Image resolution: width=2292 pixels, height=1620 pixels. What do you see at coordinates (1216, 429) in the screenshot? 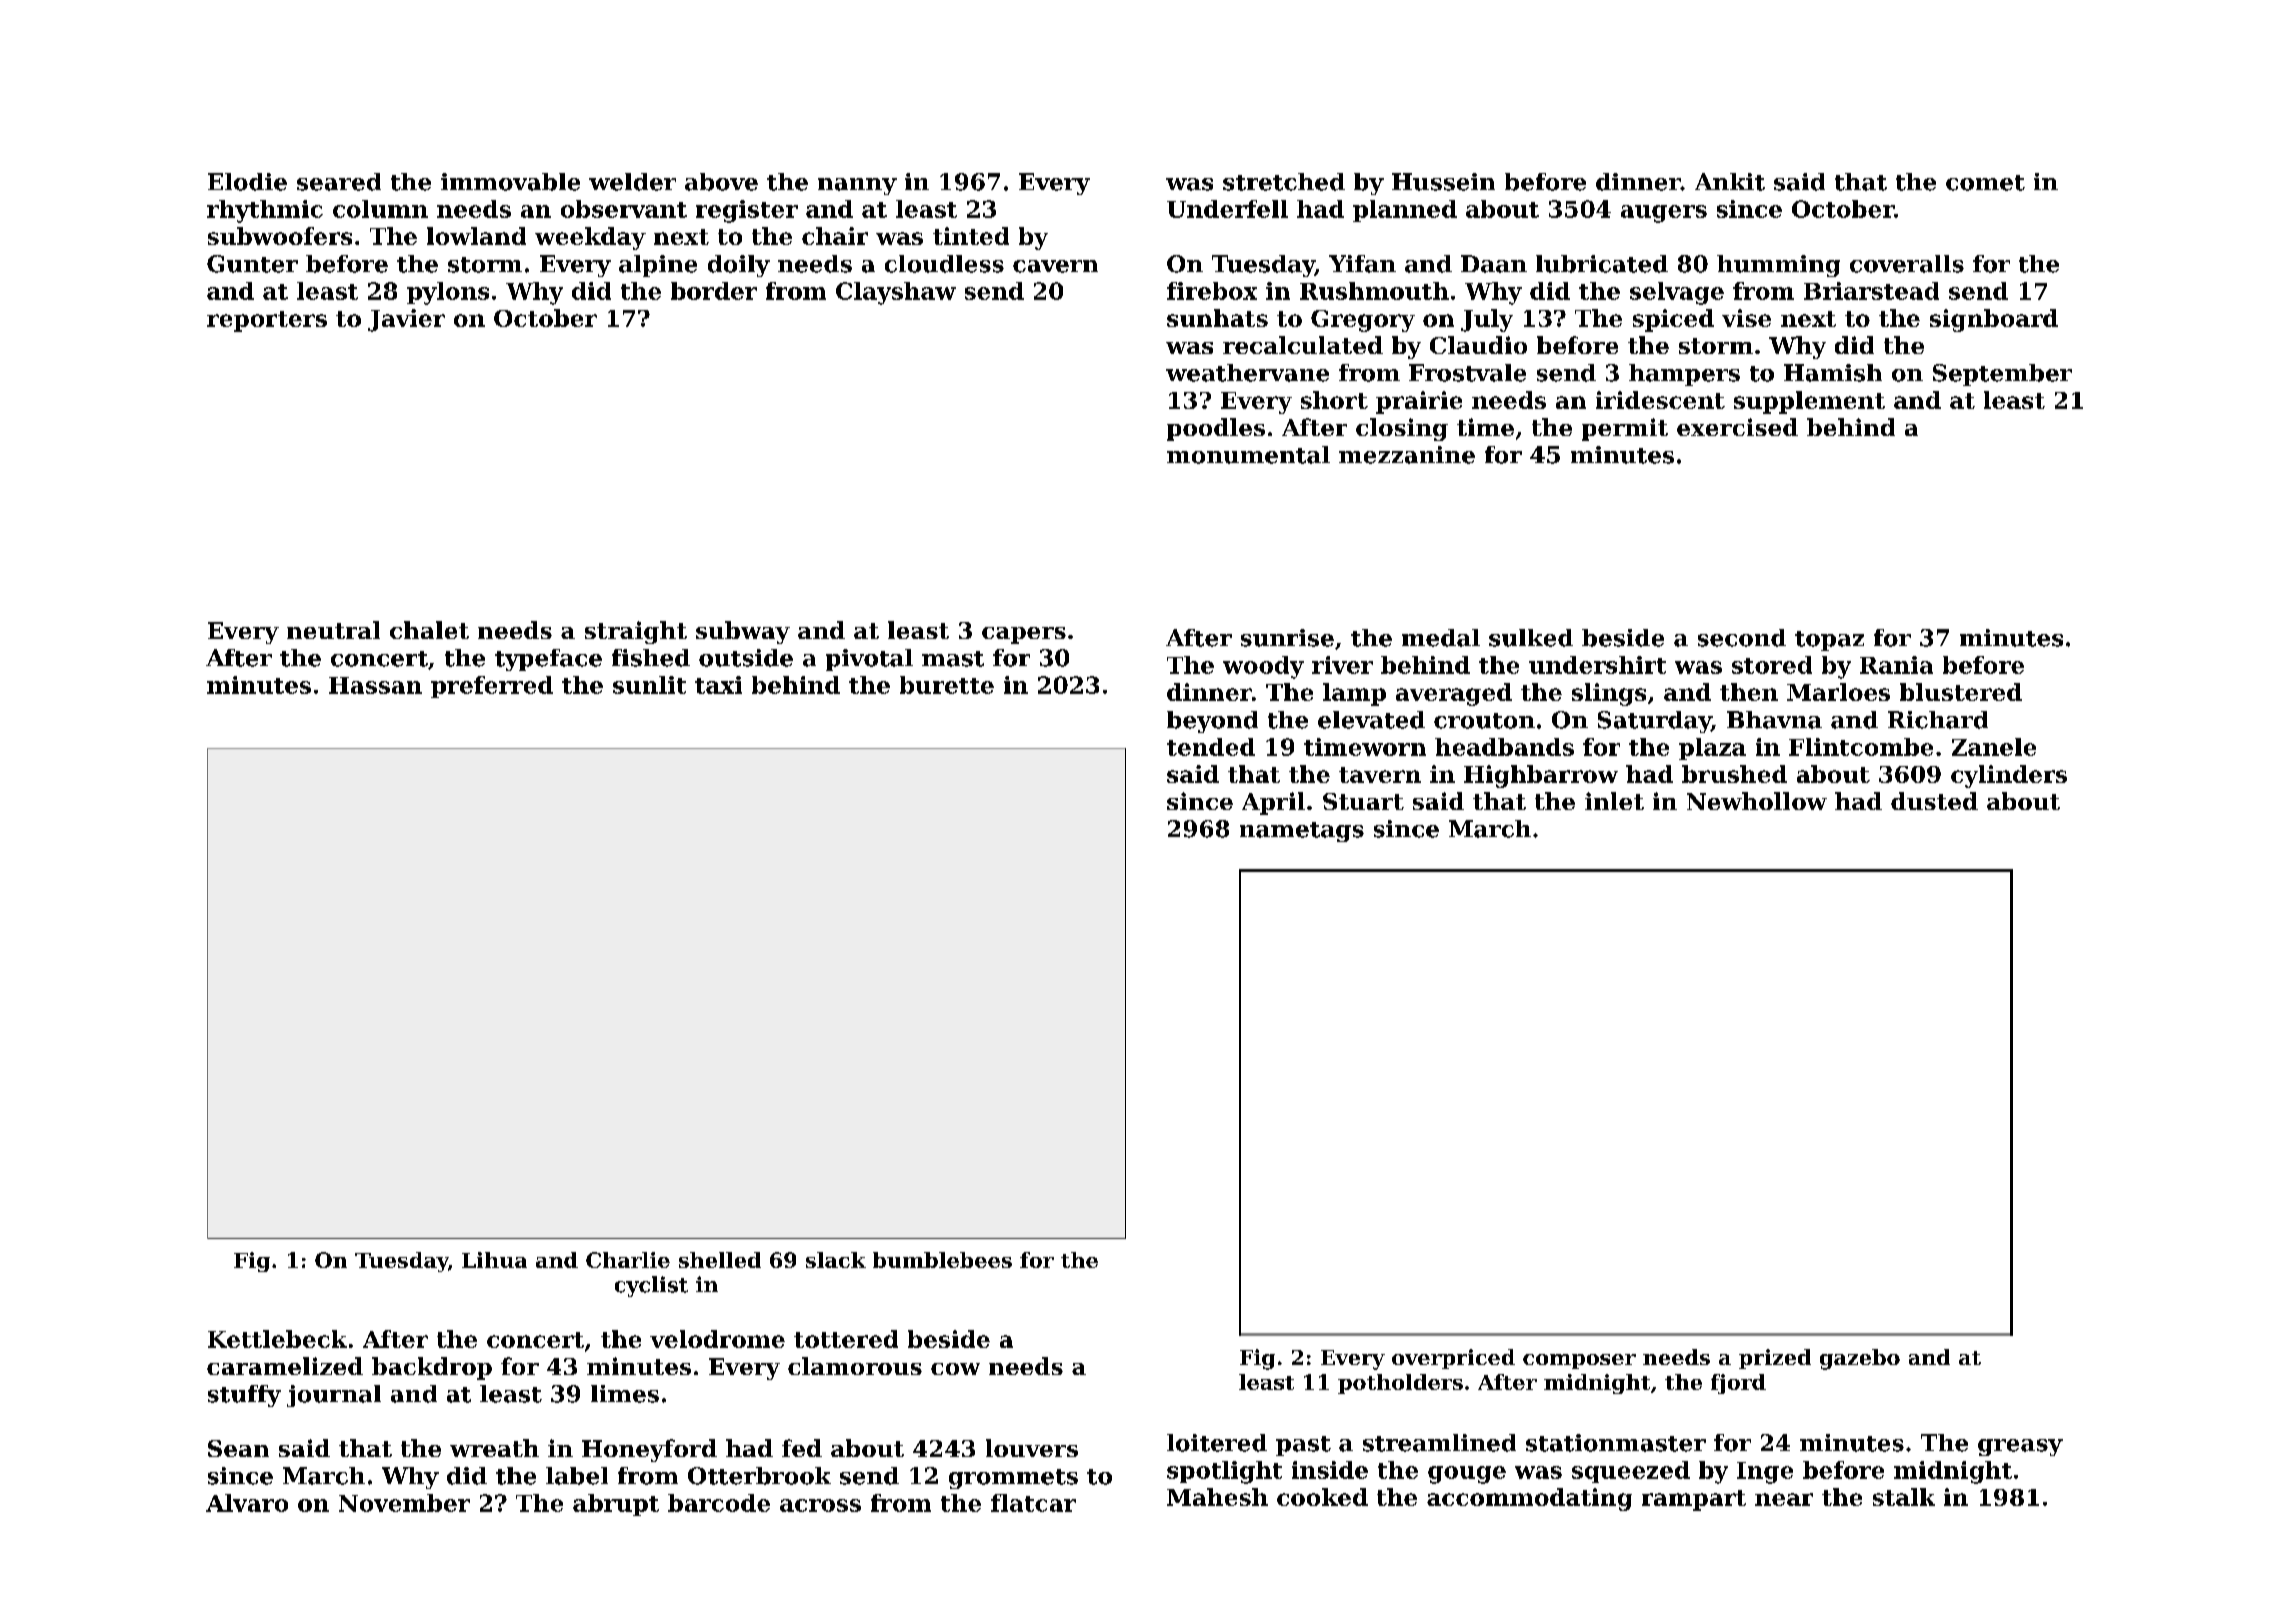
I see `poodles` at bounding box center [1216, 429].
